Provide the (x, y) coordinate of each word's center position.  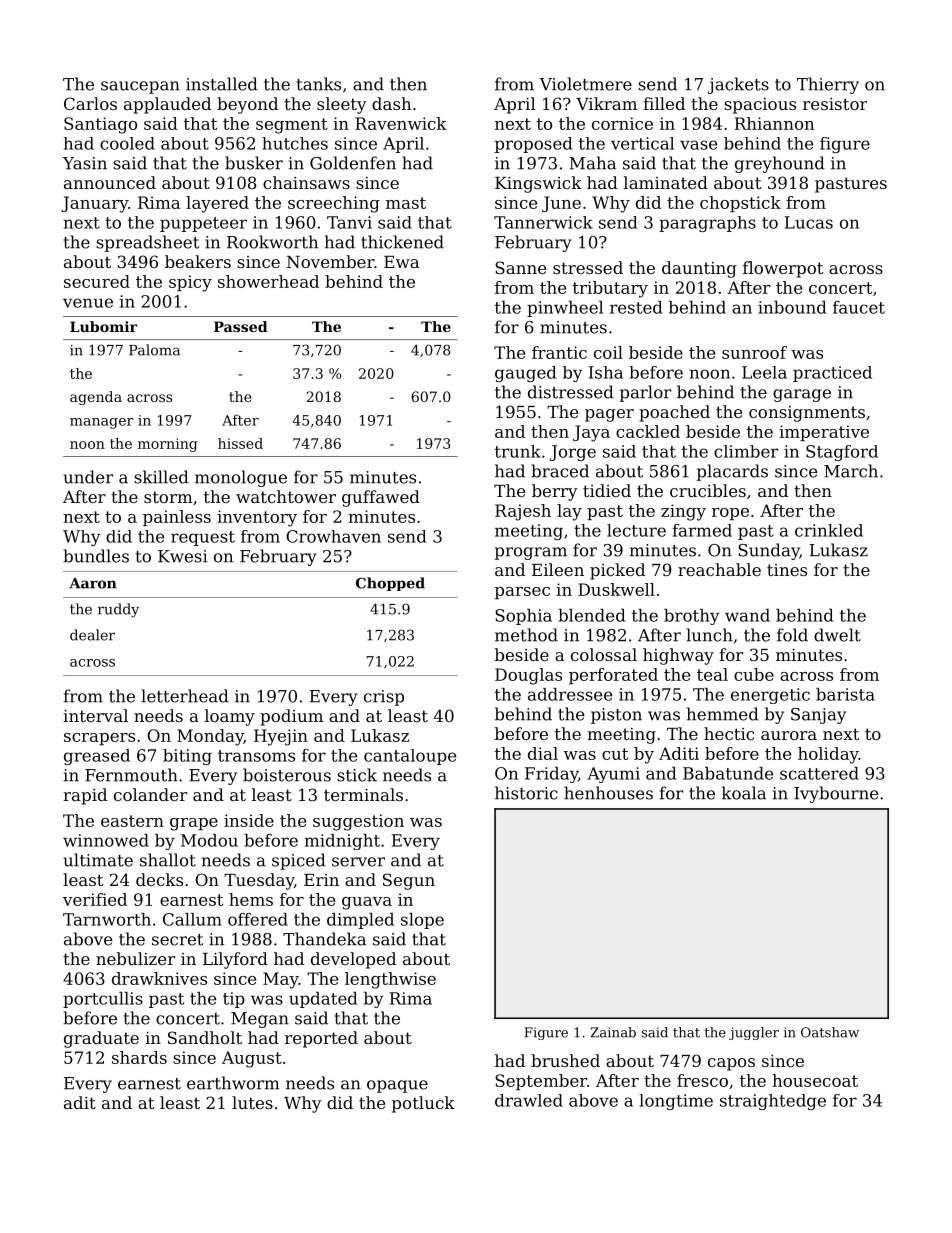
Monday (210, 737)
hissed (240, 443)
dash (392, 103)
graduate (101, 1039)
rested (636, 307)
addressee (570, 694)
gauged (525, 374)
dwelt (837, 635)
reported (321, 1039)
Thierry (828, 85)
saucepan (140, 87)
